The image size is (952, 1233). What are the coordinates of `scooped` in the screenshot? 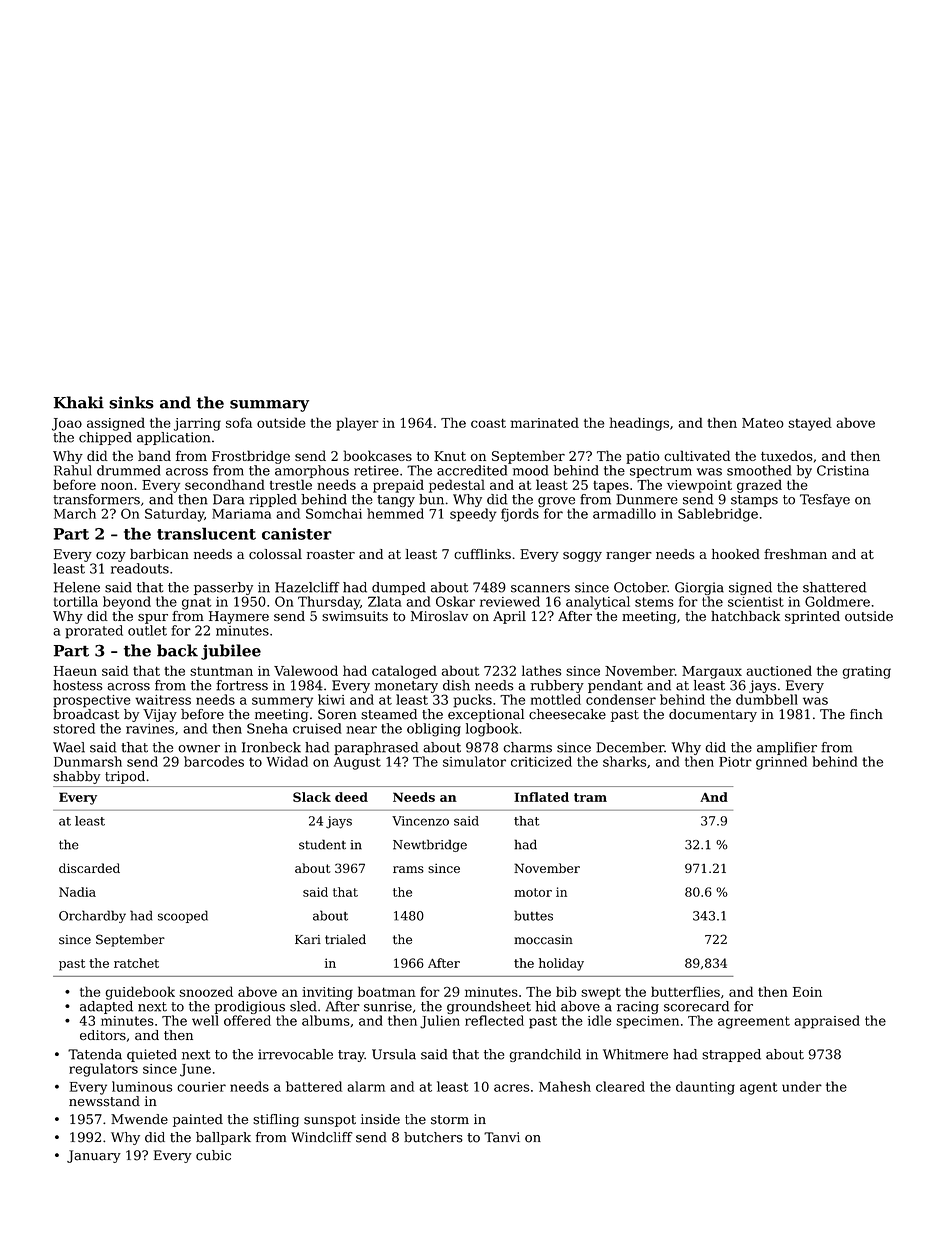 It's located at (183, 916).
